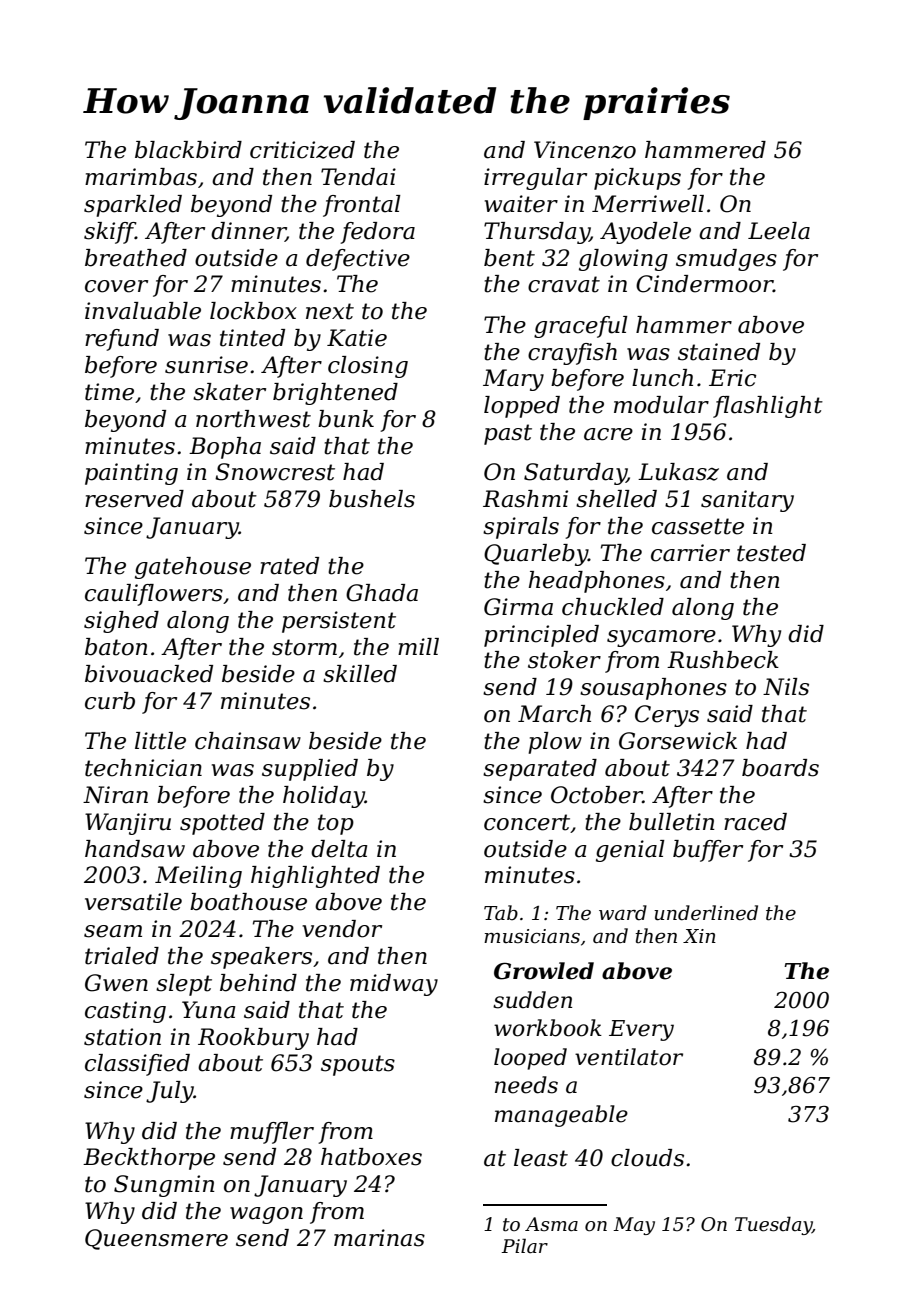 Image resolution: width=924 pixels, height=1311 pixels. I want to click on blackbird, so click(188, 150).
